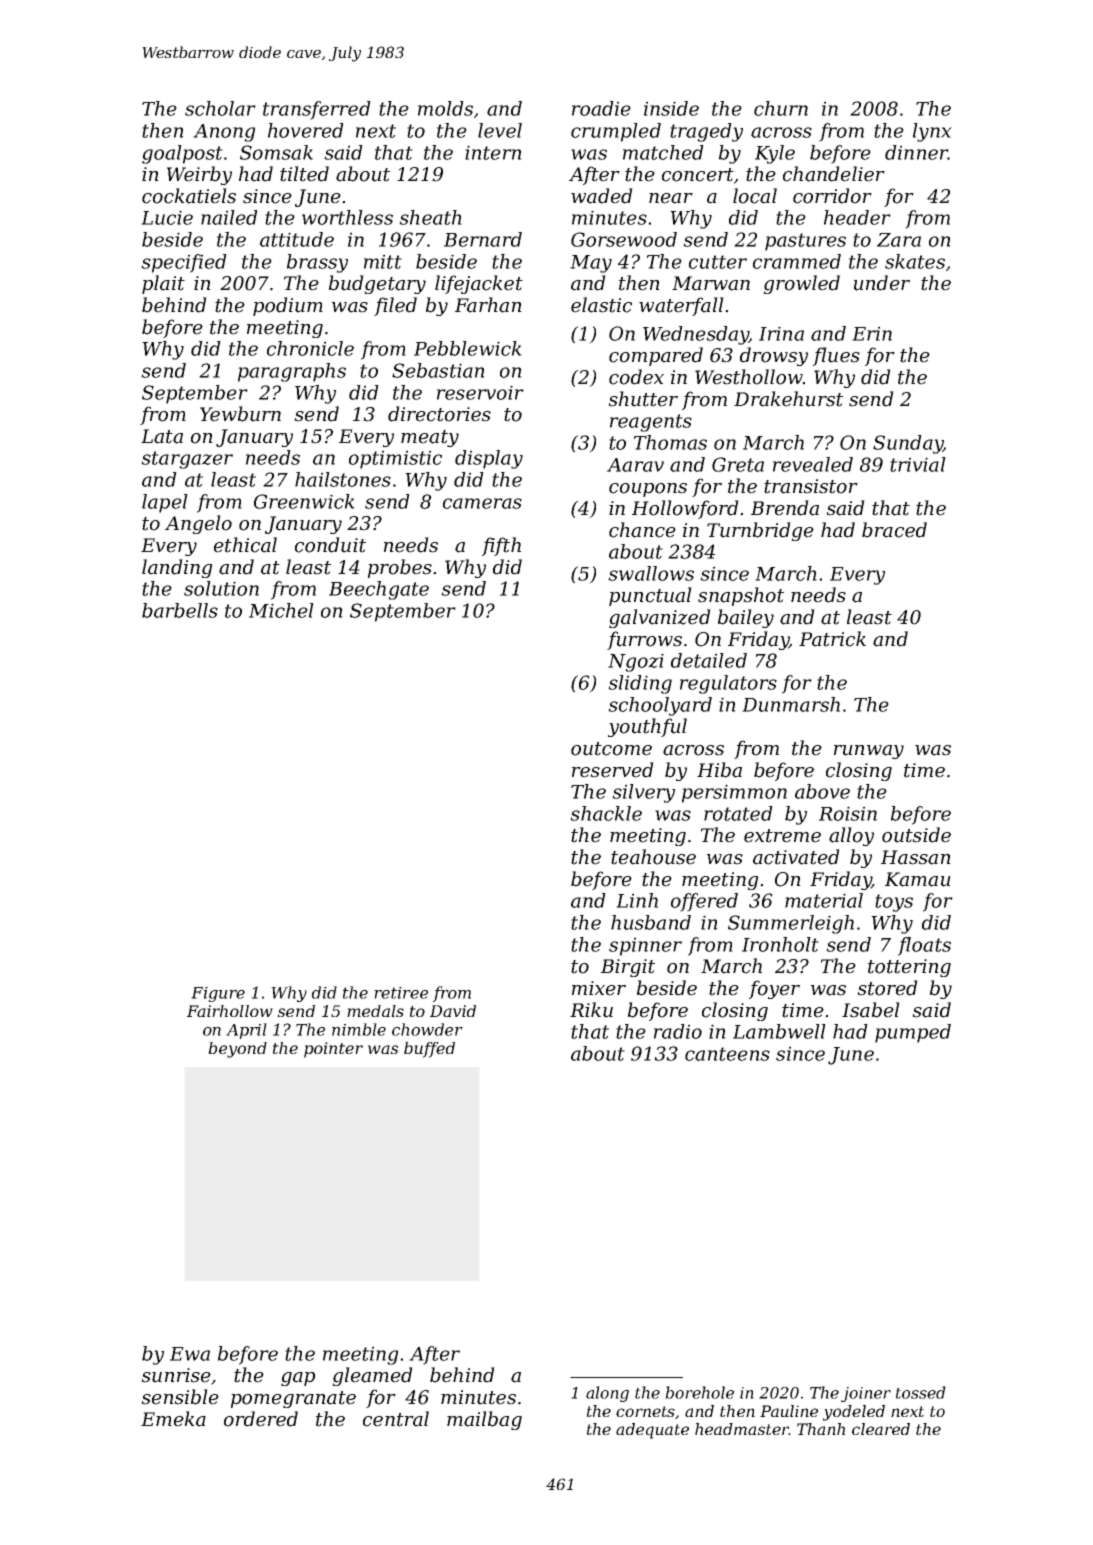 The width and height of the screenshot is (1093, 1545). What do you see at coordinates (887, 988) in the screenshot?
I see `stored` at bounding box center [887, 988].
